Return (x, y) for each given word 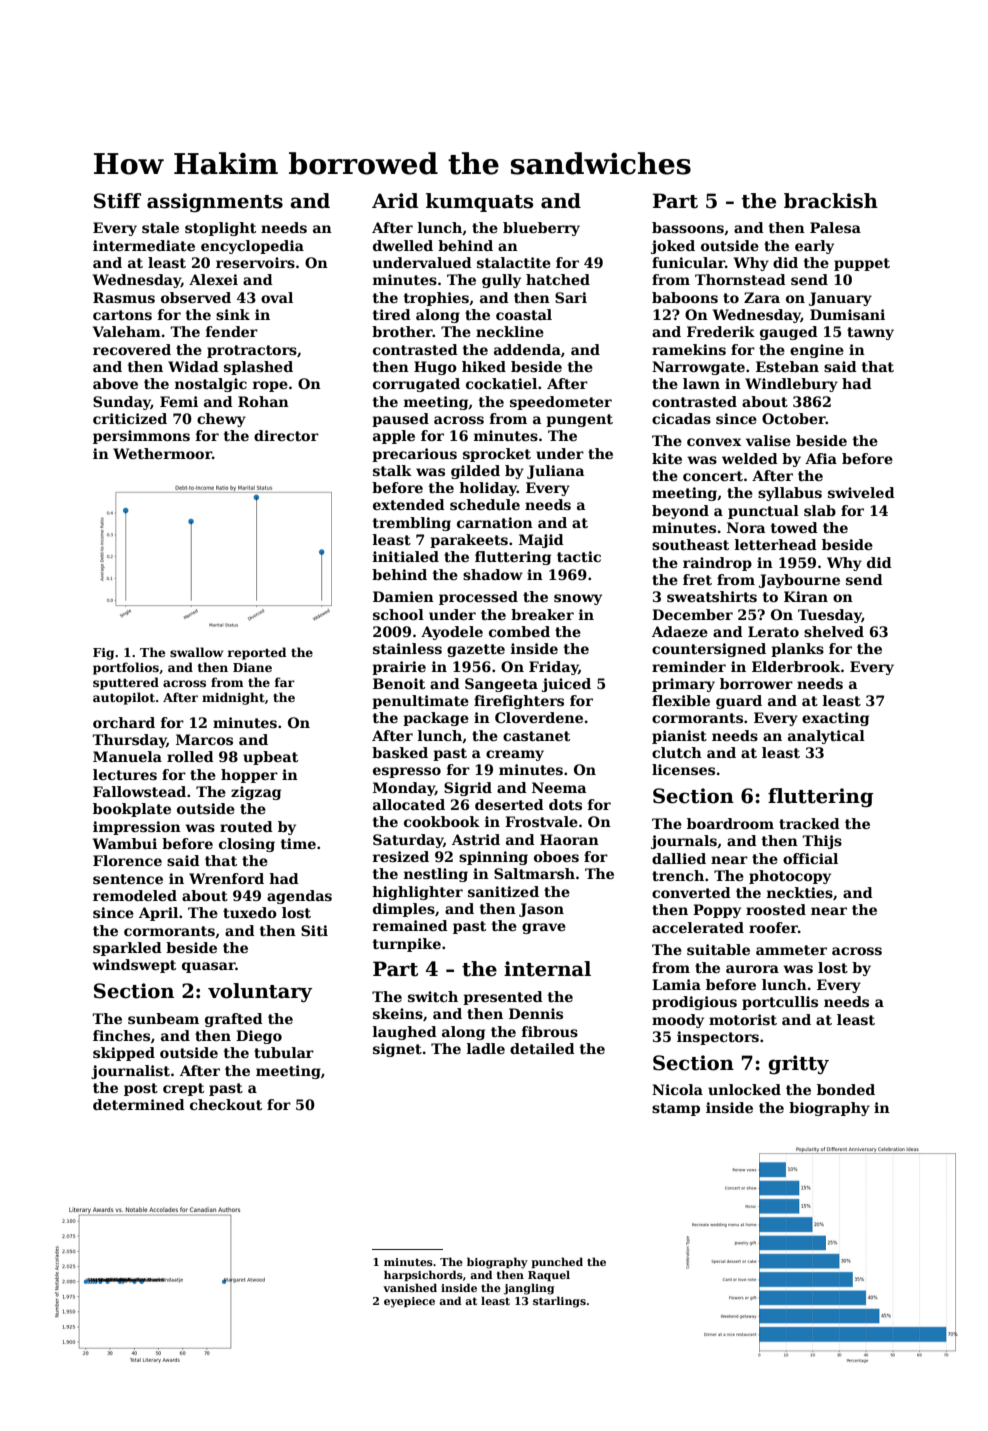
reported (257, 653)
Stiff (117, 201)
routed (246, 826)
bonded (846, 1089)
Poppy (717, 911)
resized (401, 856)
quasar (209, 967)
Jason (541, 910)
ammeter (791, 950)
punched (557, 1262)
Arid (395, 201)
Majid (541, 541)
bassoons (688, 227)
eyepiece (409, 1302)
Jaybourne (799, 581)
